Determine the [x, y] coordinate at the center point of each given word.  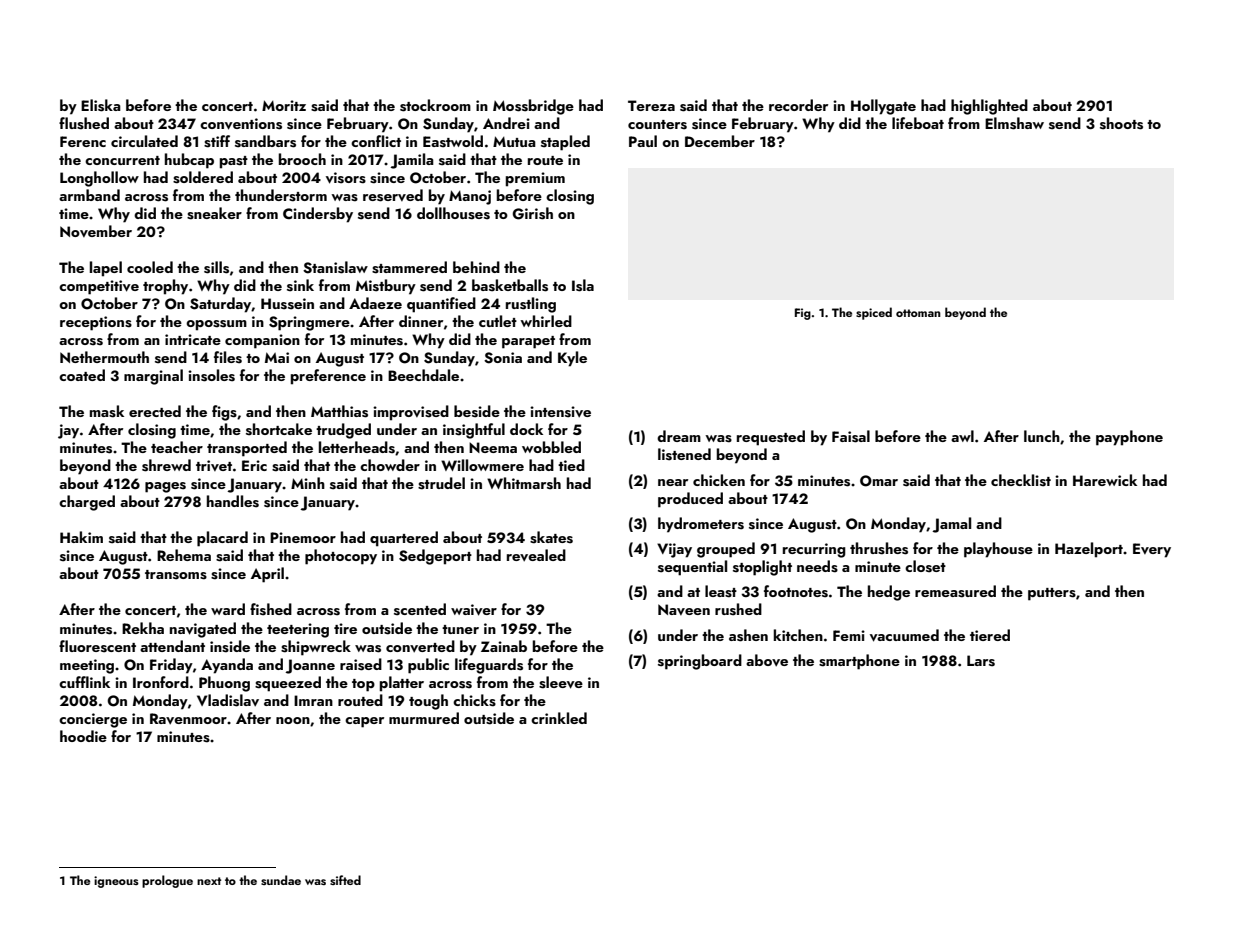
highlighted [989, 107]
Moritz [284, 105]
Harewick [1105, 480]
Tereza [651, 105]
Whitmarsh [524, 483]
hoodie [83, 736]
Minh [308, 483]
